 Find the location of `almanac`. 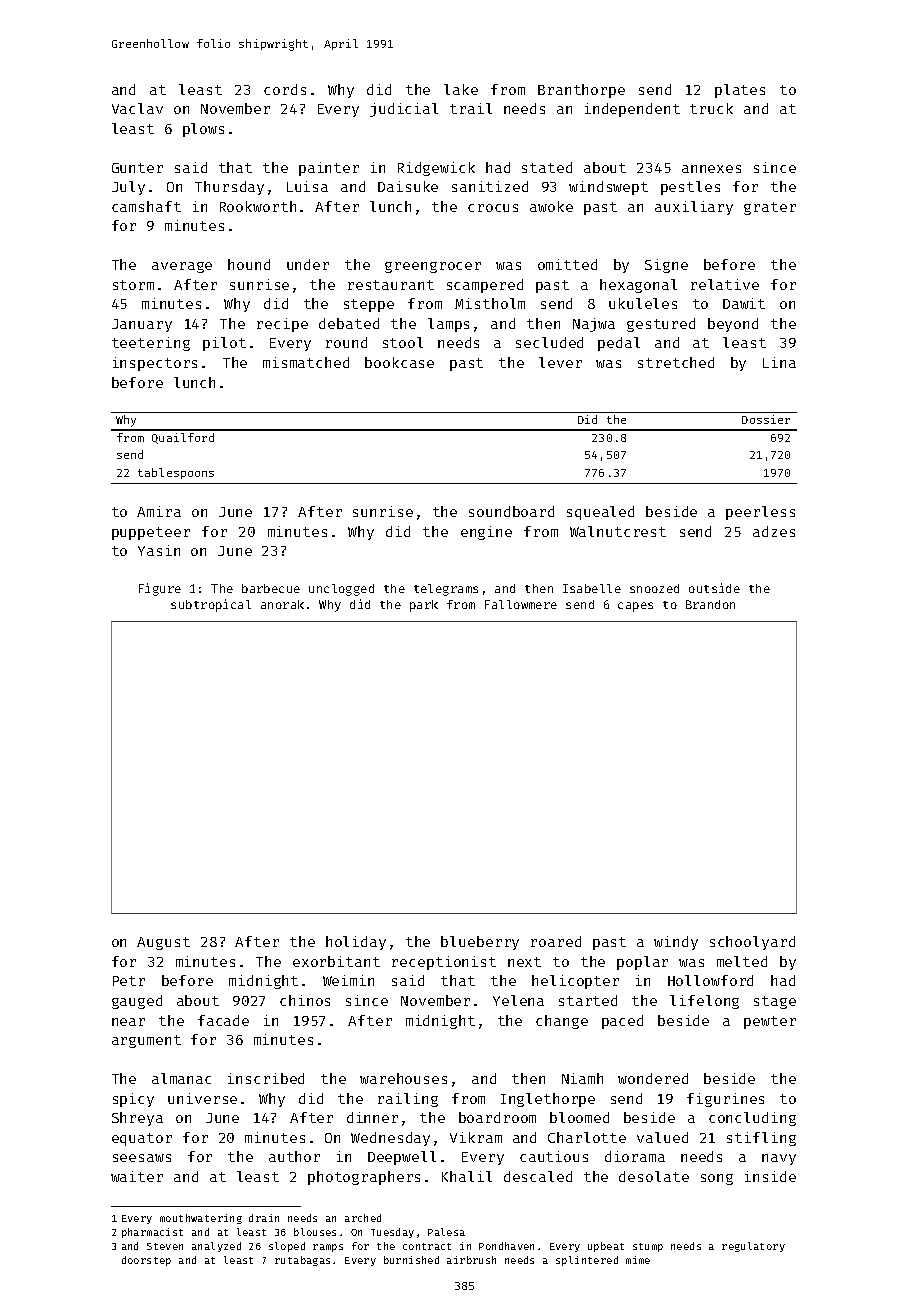

almanac is located at coordinates (181, 1078).
